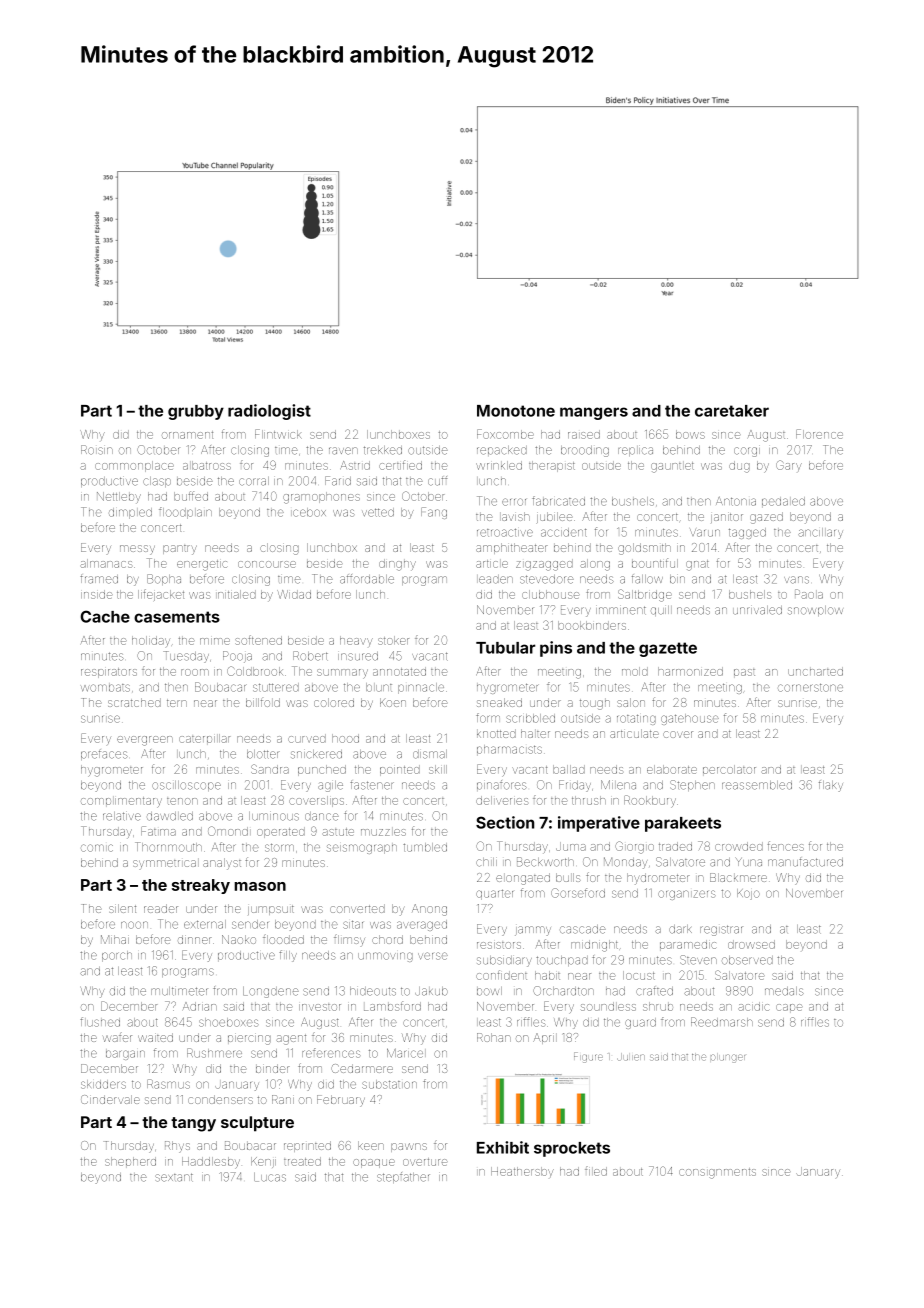 The width and height of the image is (924, 1308). Describe the element at coordinates (809, 594) in the image. I see `Paola` at that location.
